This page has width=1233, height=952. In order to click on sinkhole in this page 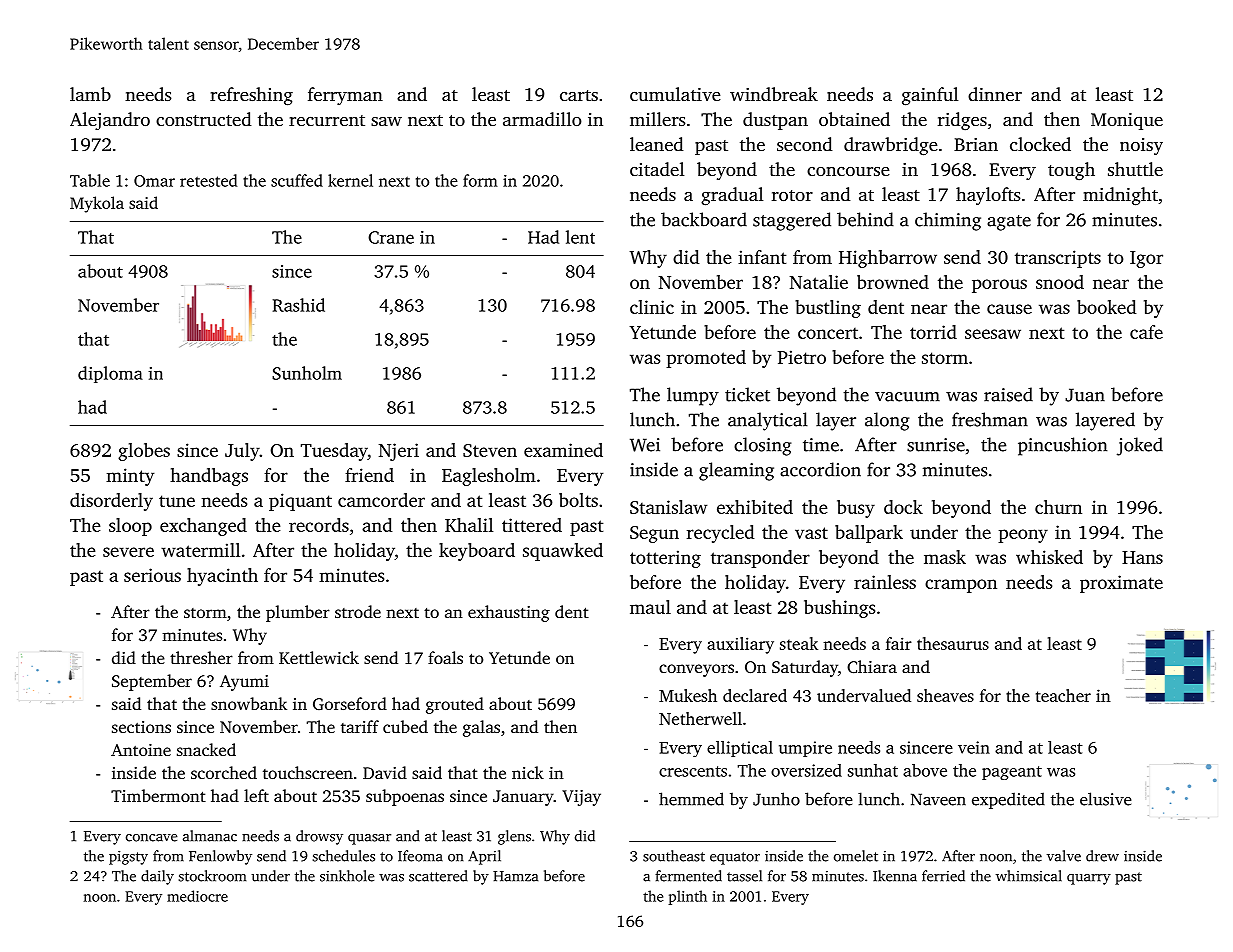, I will do `click(347, 876)`.
